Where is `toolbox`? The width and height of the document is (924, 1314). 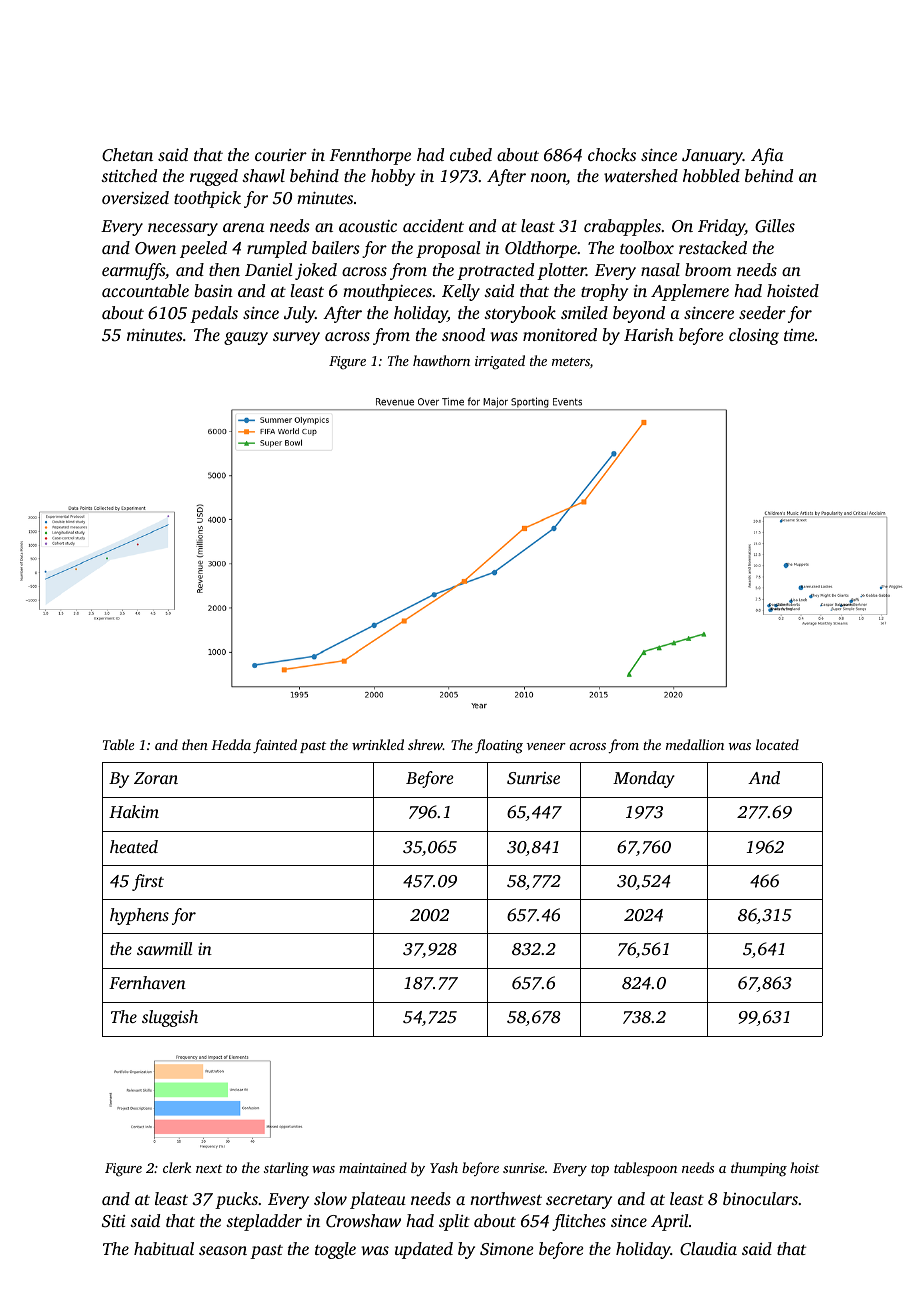 toolbox is located at coordinates (647, 247).
